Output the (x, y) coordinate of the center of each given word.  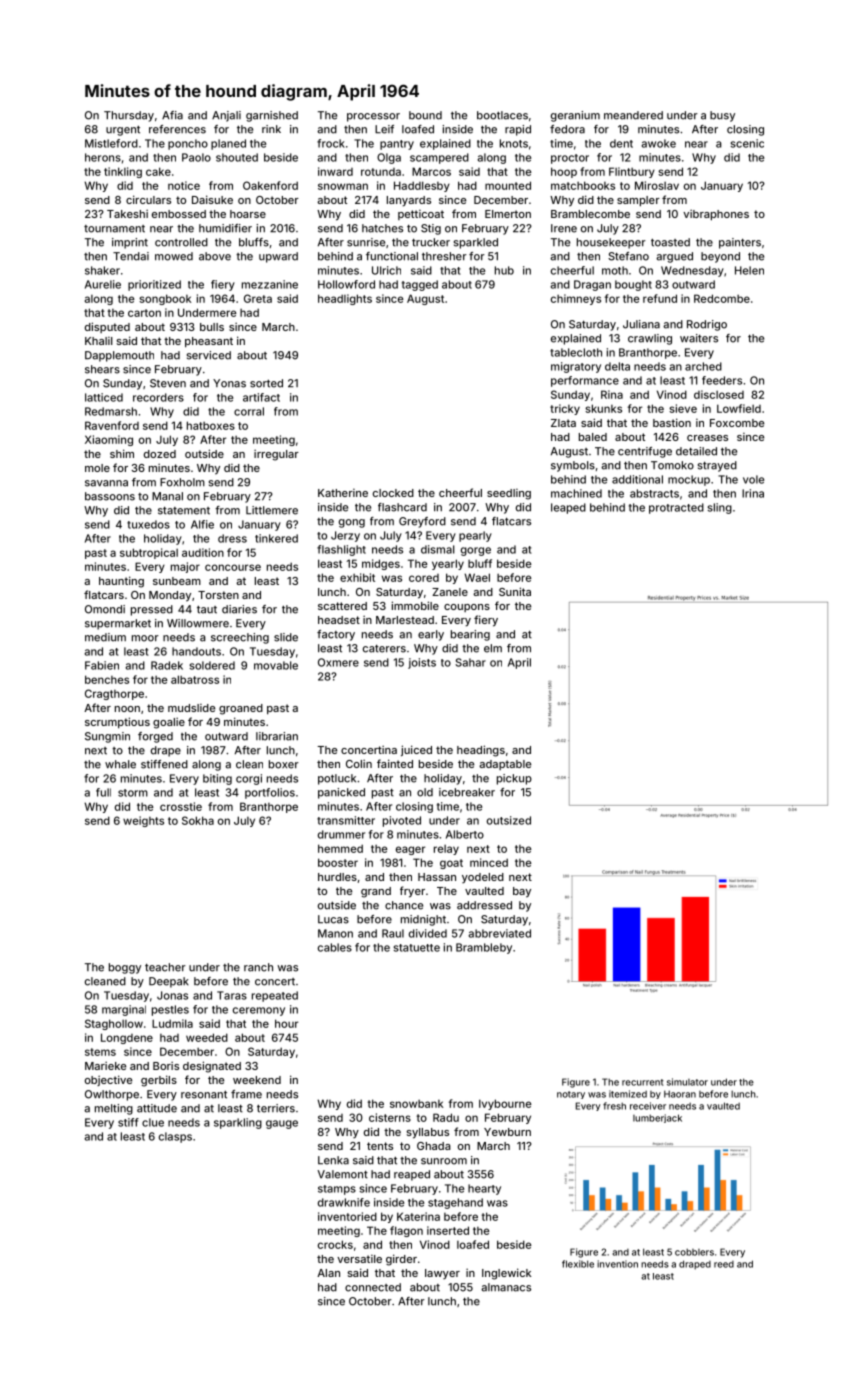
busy (722, 116)
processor (373, 117)
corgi (249, 779)
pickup (514, 779)
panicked (341, 793)
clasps (175, 1137)
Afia (172, 115)
